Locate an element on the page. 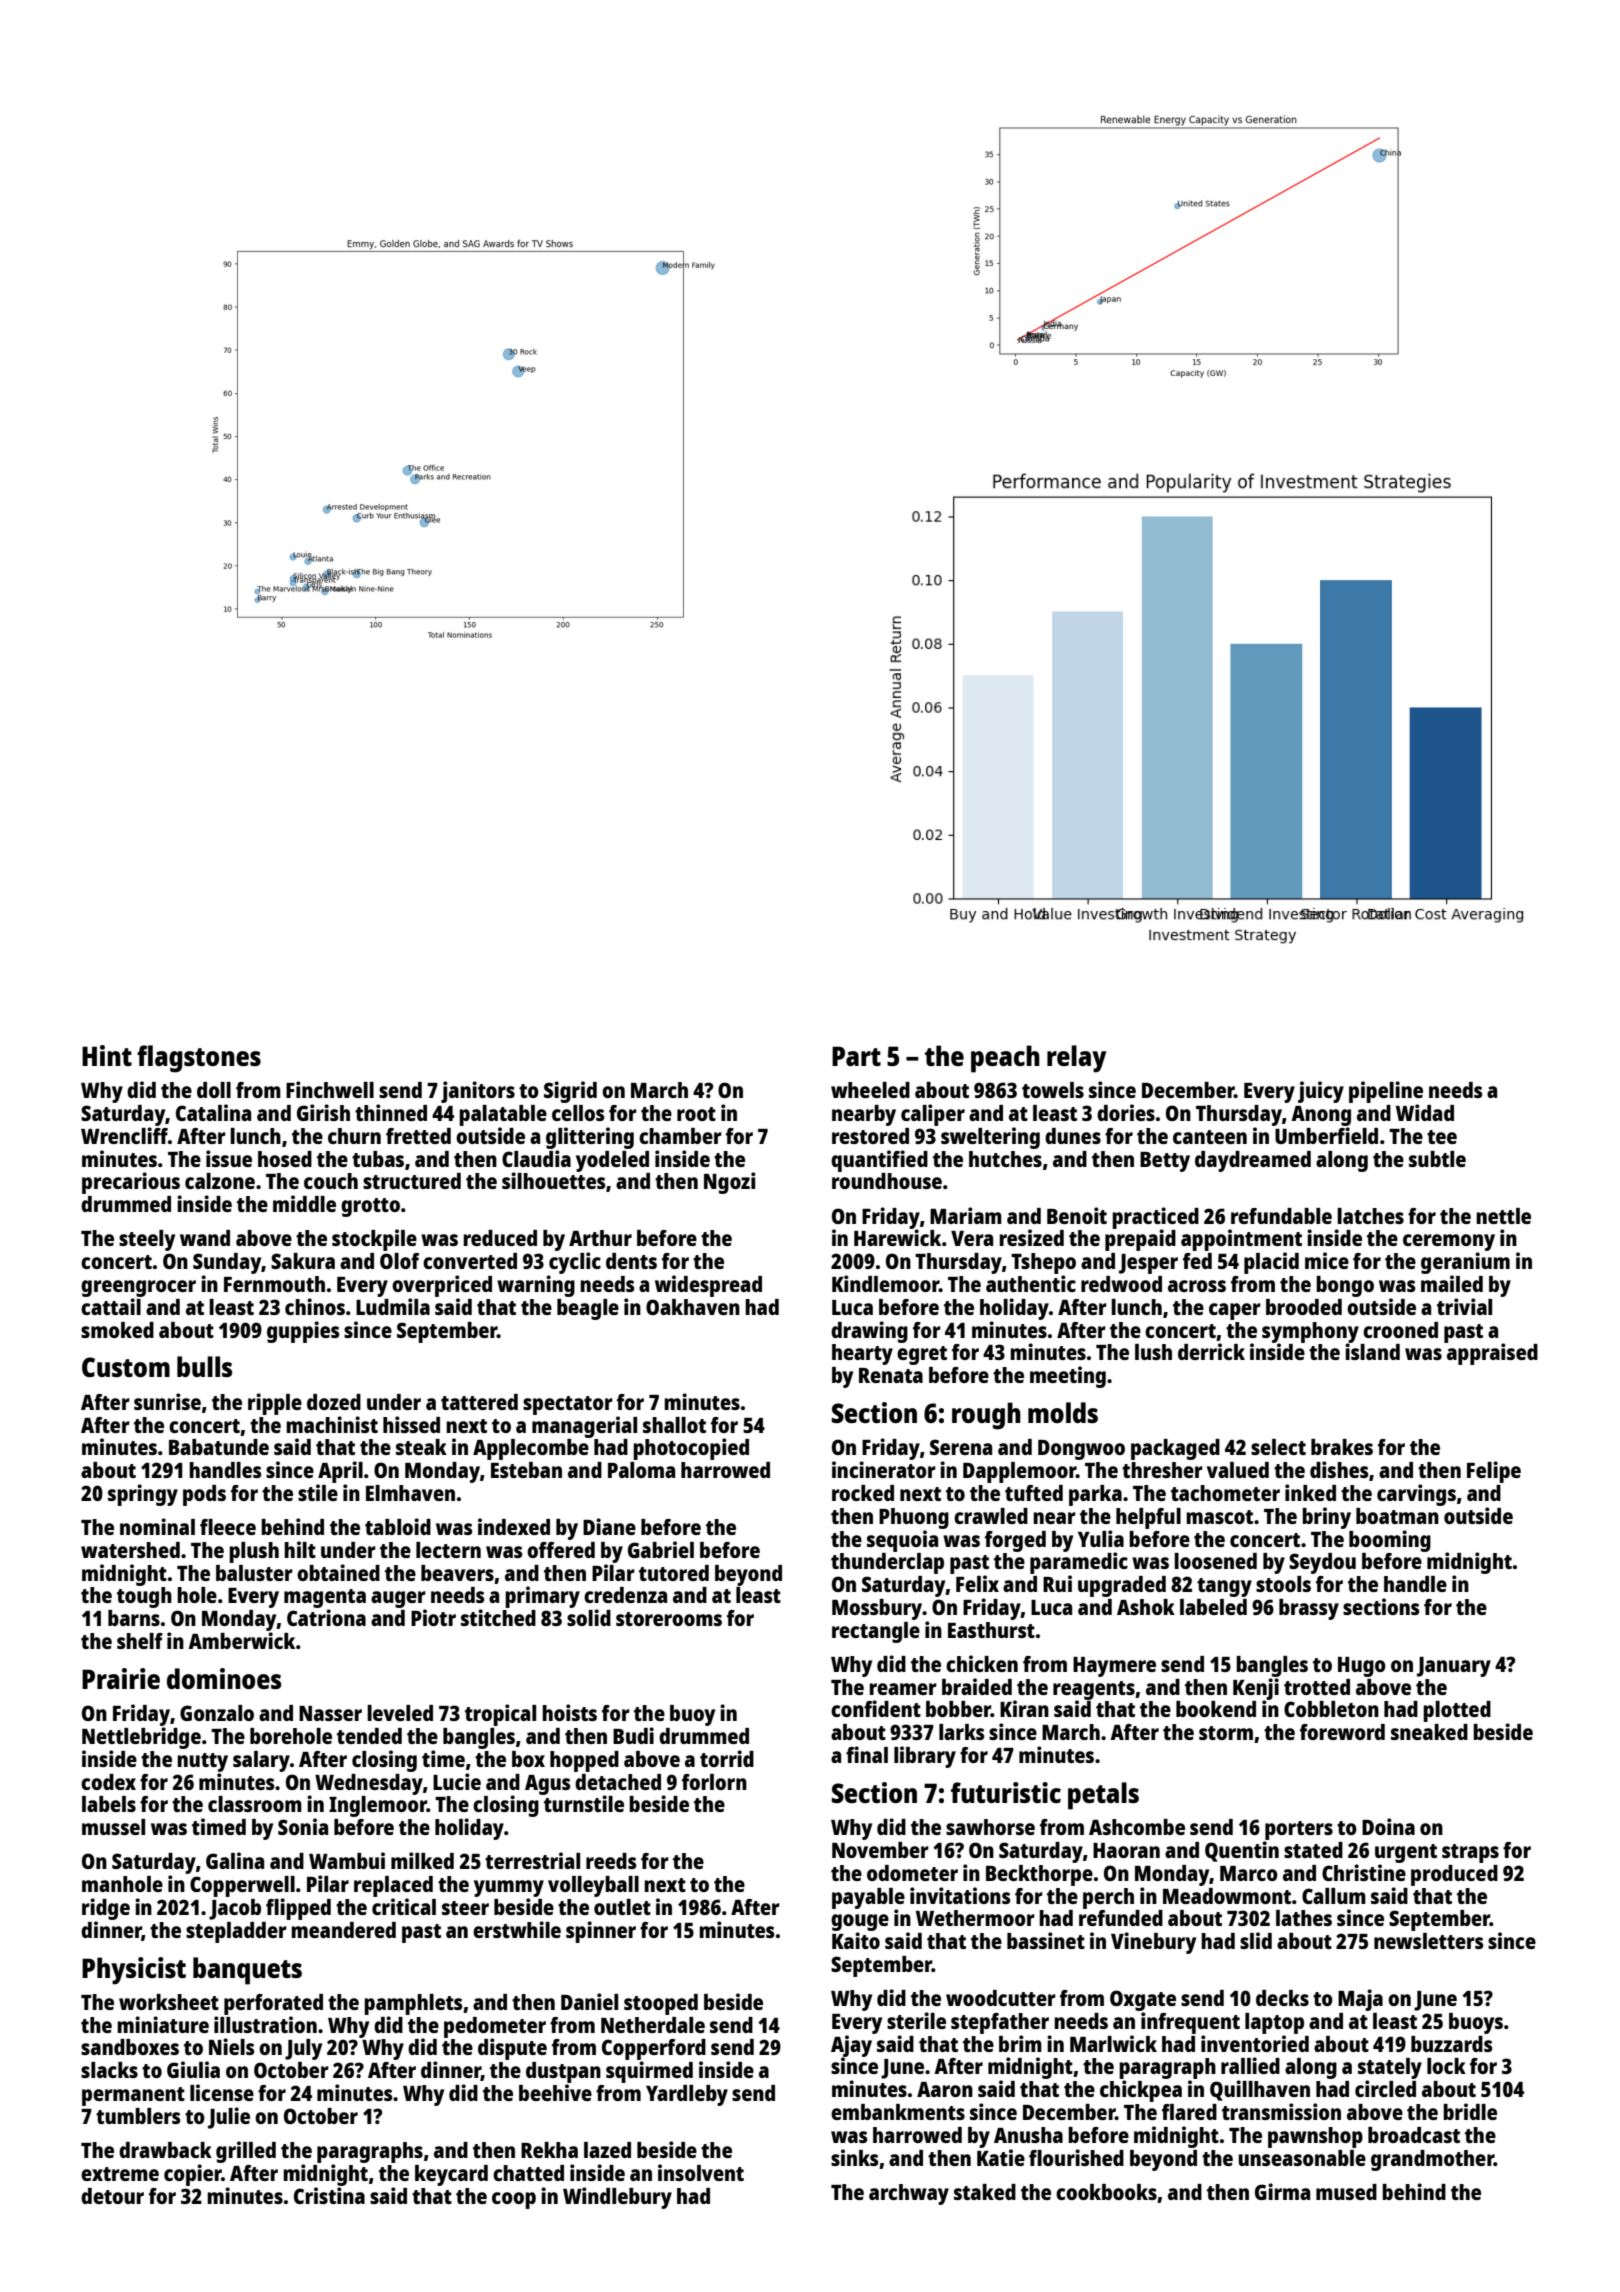 This image has height=2292, width=1620. woodcutter is located at coordinates (1001, 1998).
